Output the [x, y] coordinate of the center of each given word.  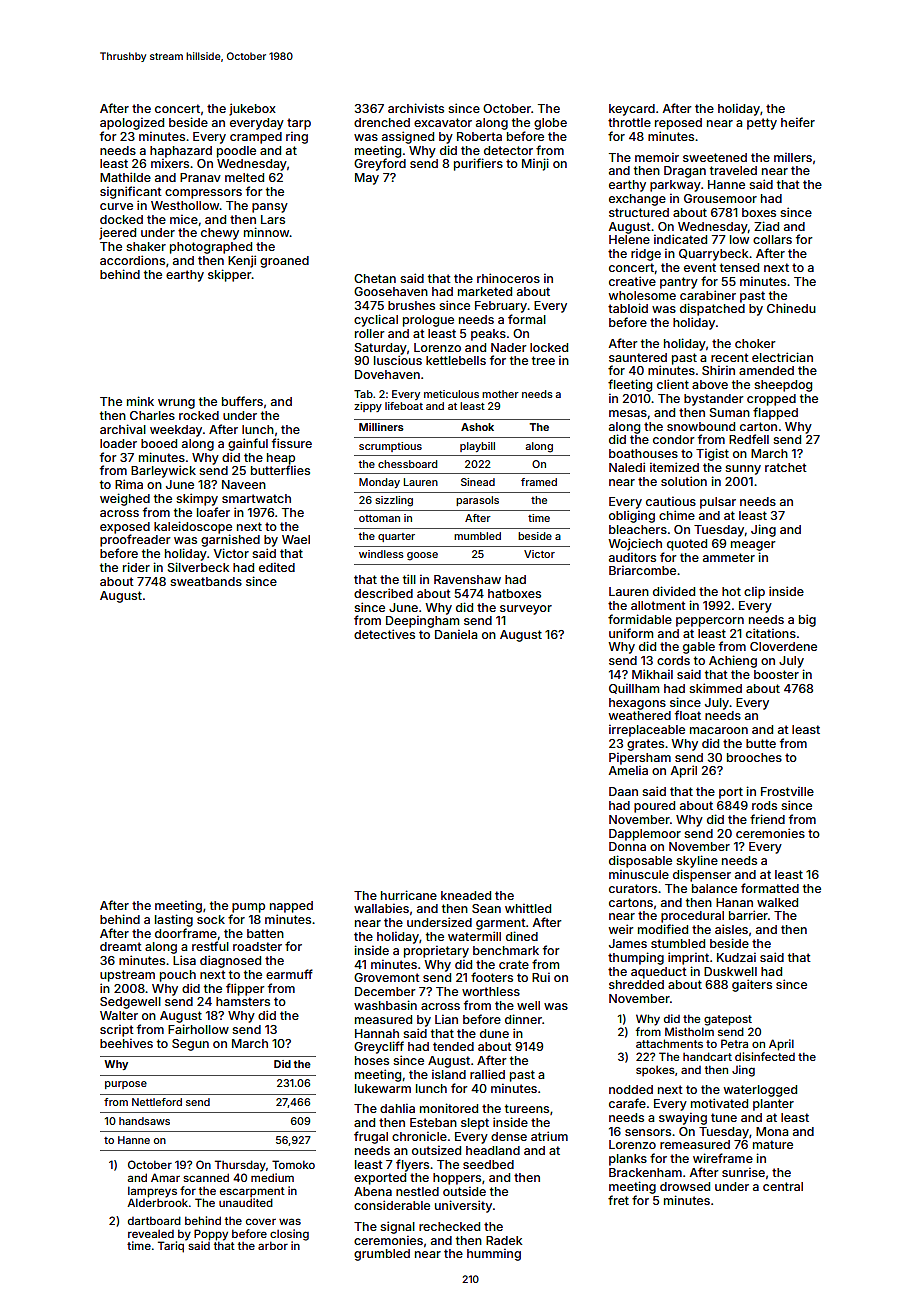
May [367, 179]
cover [261, 1221]
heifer [798, 122]
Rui [541, 977]
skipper [230, 275]
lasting [174, 920]
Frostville [787, 791]
